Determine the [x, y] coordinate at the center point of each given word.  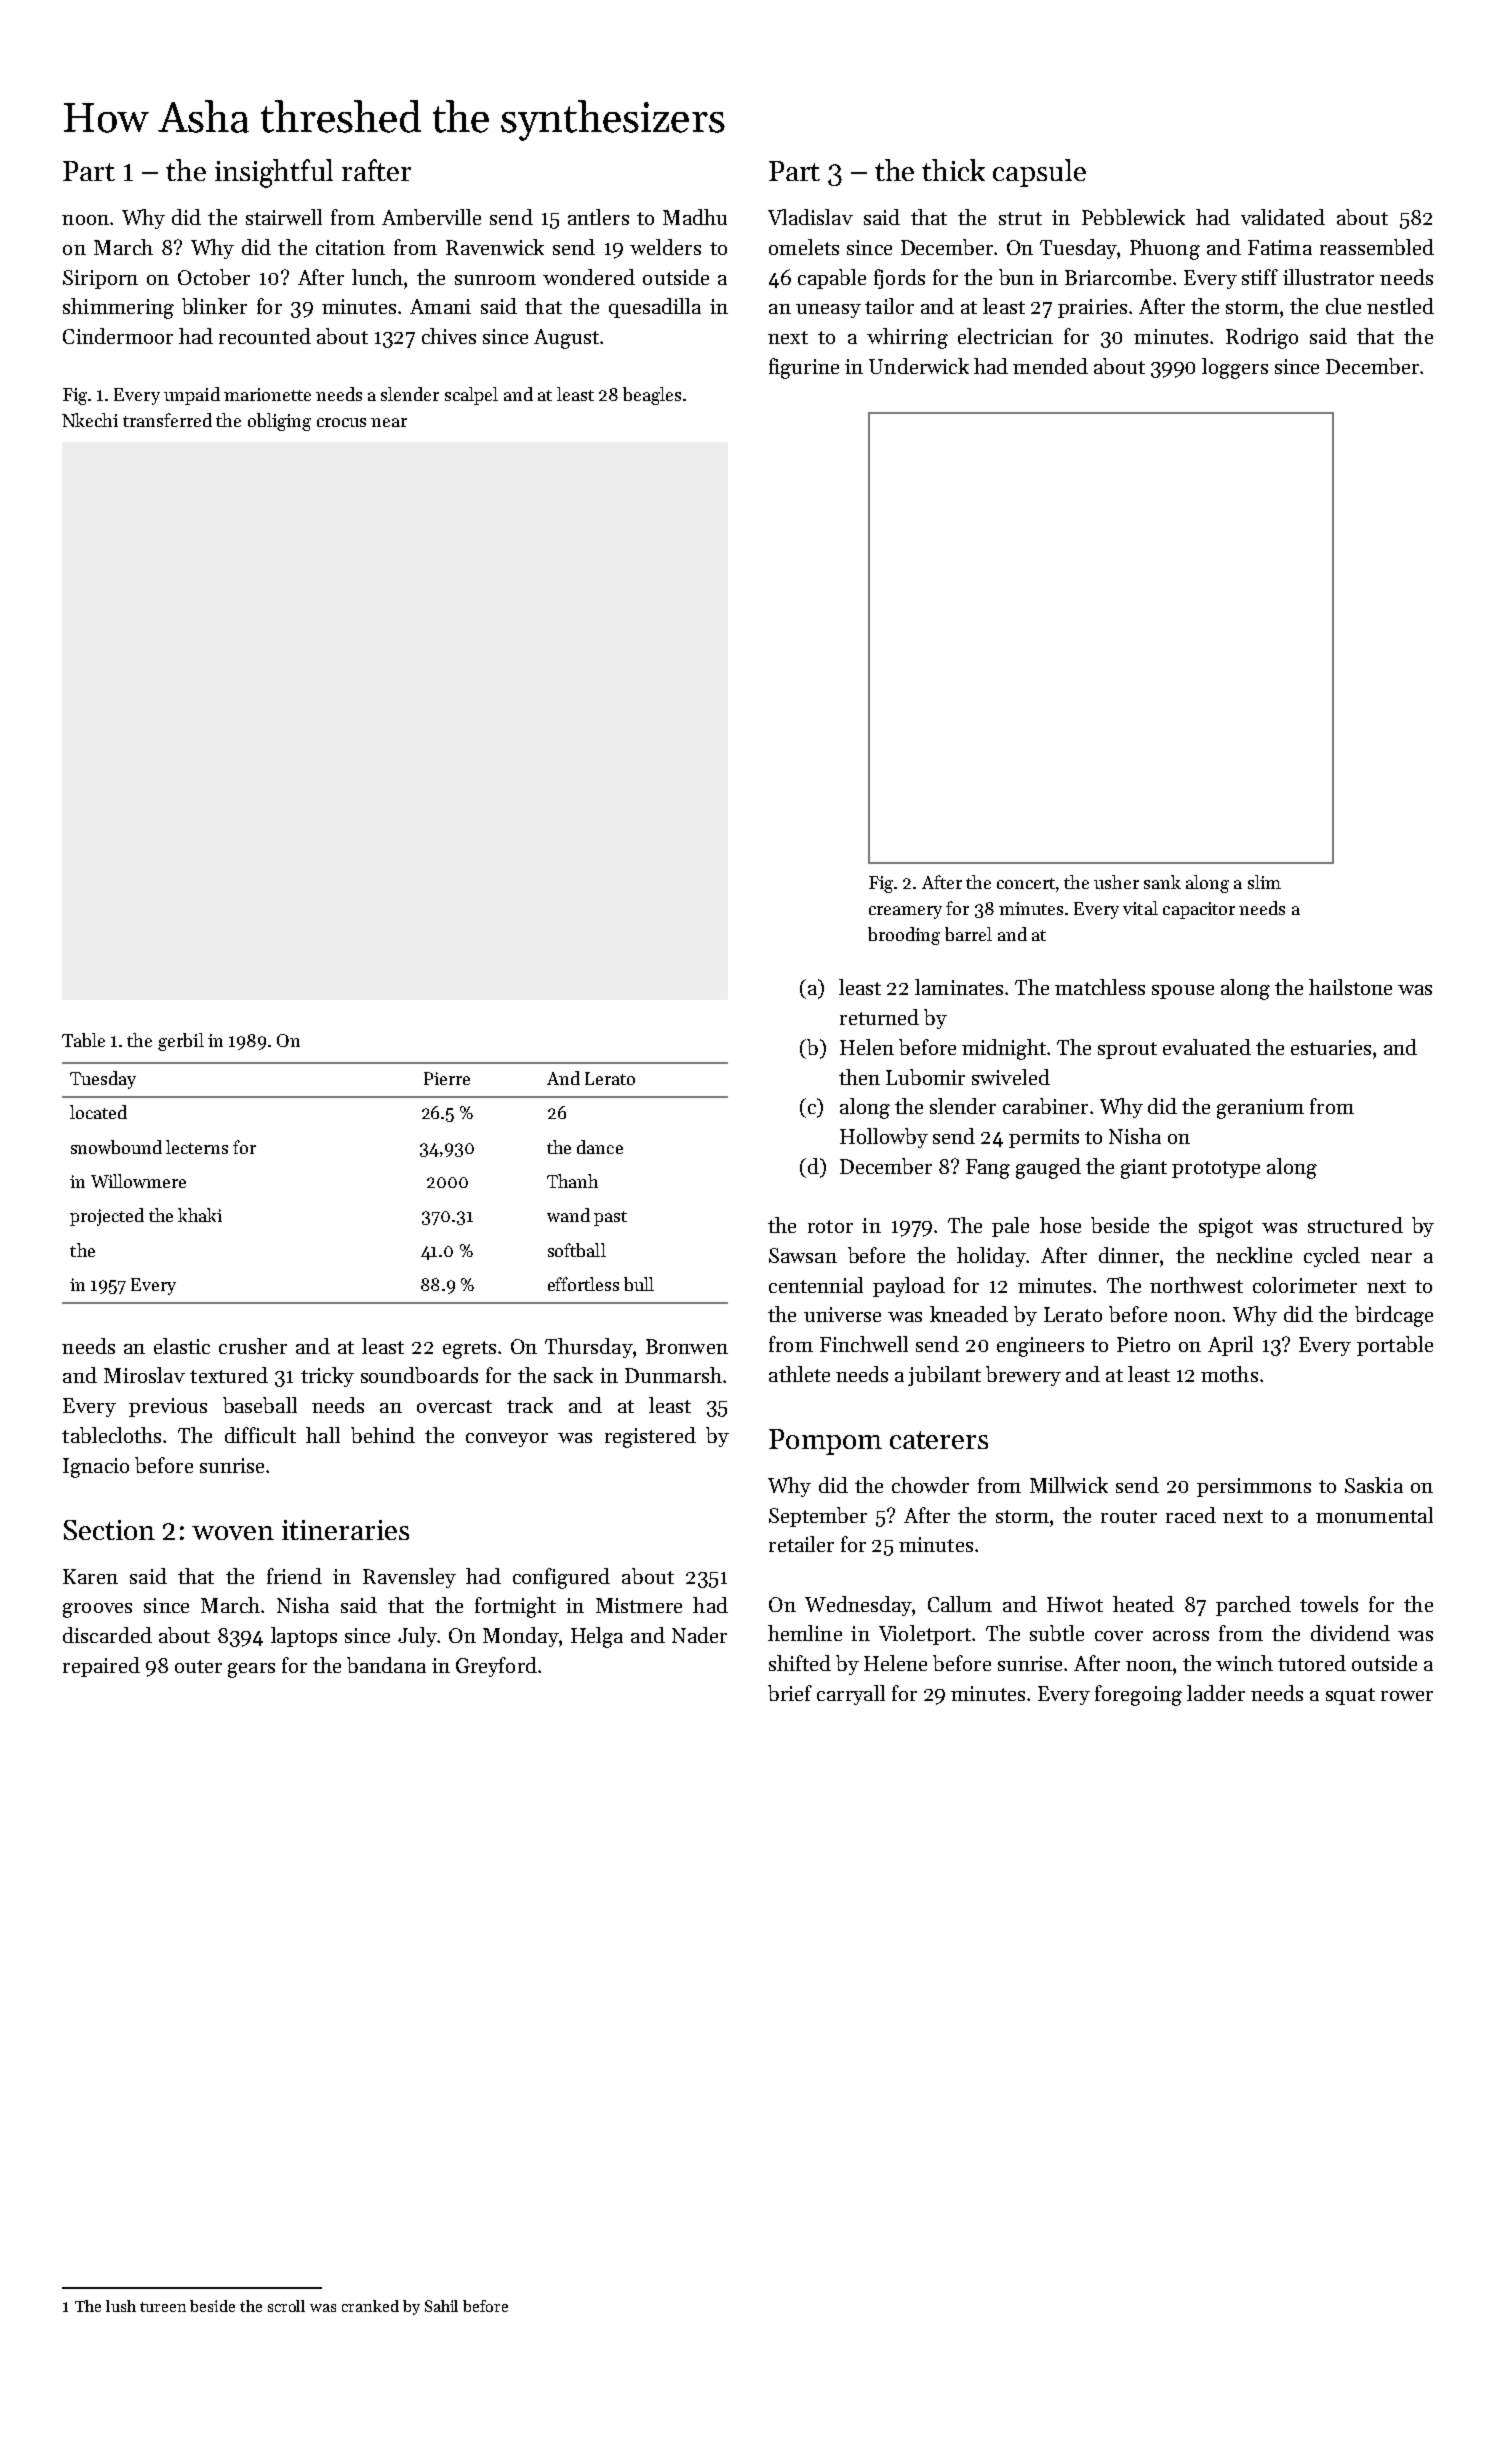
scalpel [471, 396]
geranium [1260, 1109]
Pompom [825, 1442]
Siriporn [100, 279]
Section [109, 1530]
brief [790, 1693]
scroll [286, 2306]
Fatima [1280, 247]
